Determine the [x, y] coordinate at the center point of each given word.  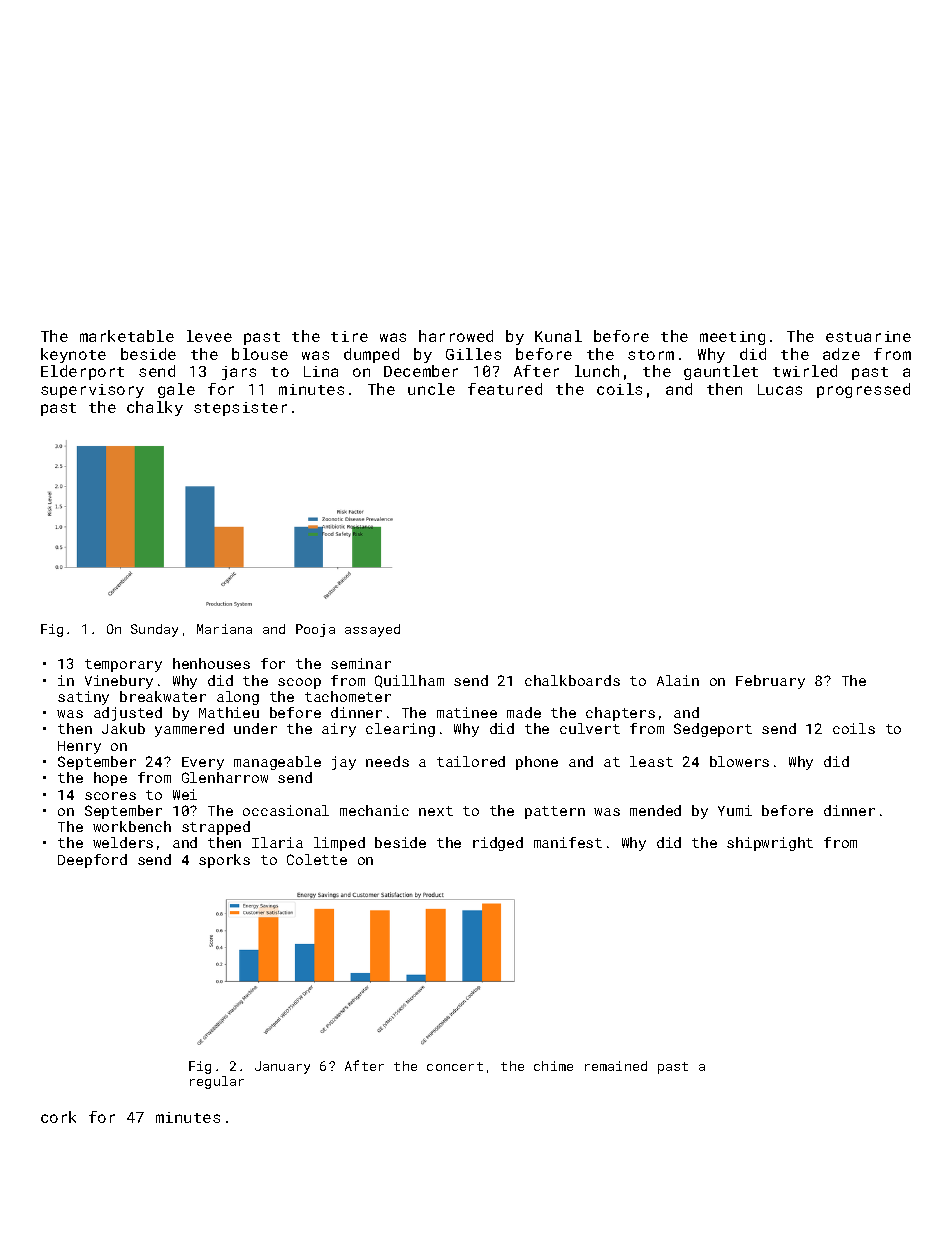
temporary [123, 665]
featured [505, 389]
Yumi [735, 810]
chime [553, 1066]
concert [455, 1066]
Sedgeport [713, 730]
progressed [863, 390]
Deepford [92, 861]
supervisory [92, 391]
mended [655, 810]
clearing [400, 730]
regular [217, 1082]
